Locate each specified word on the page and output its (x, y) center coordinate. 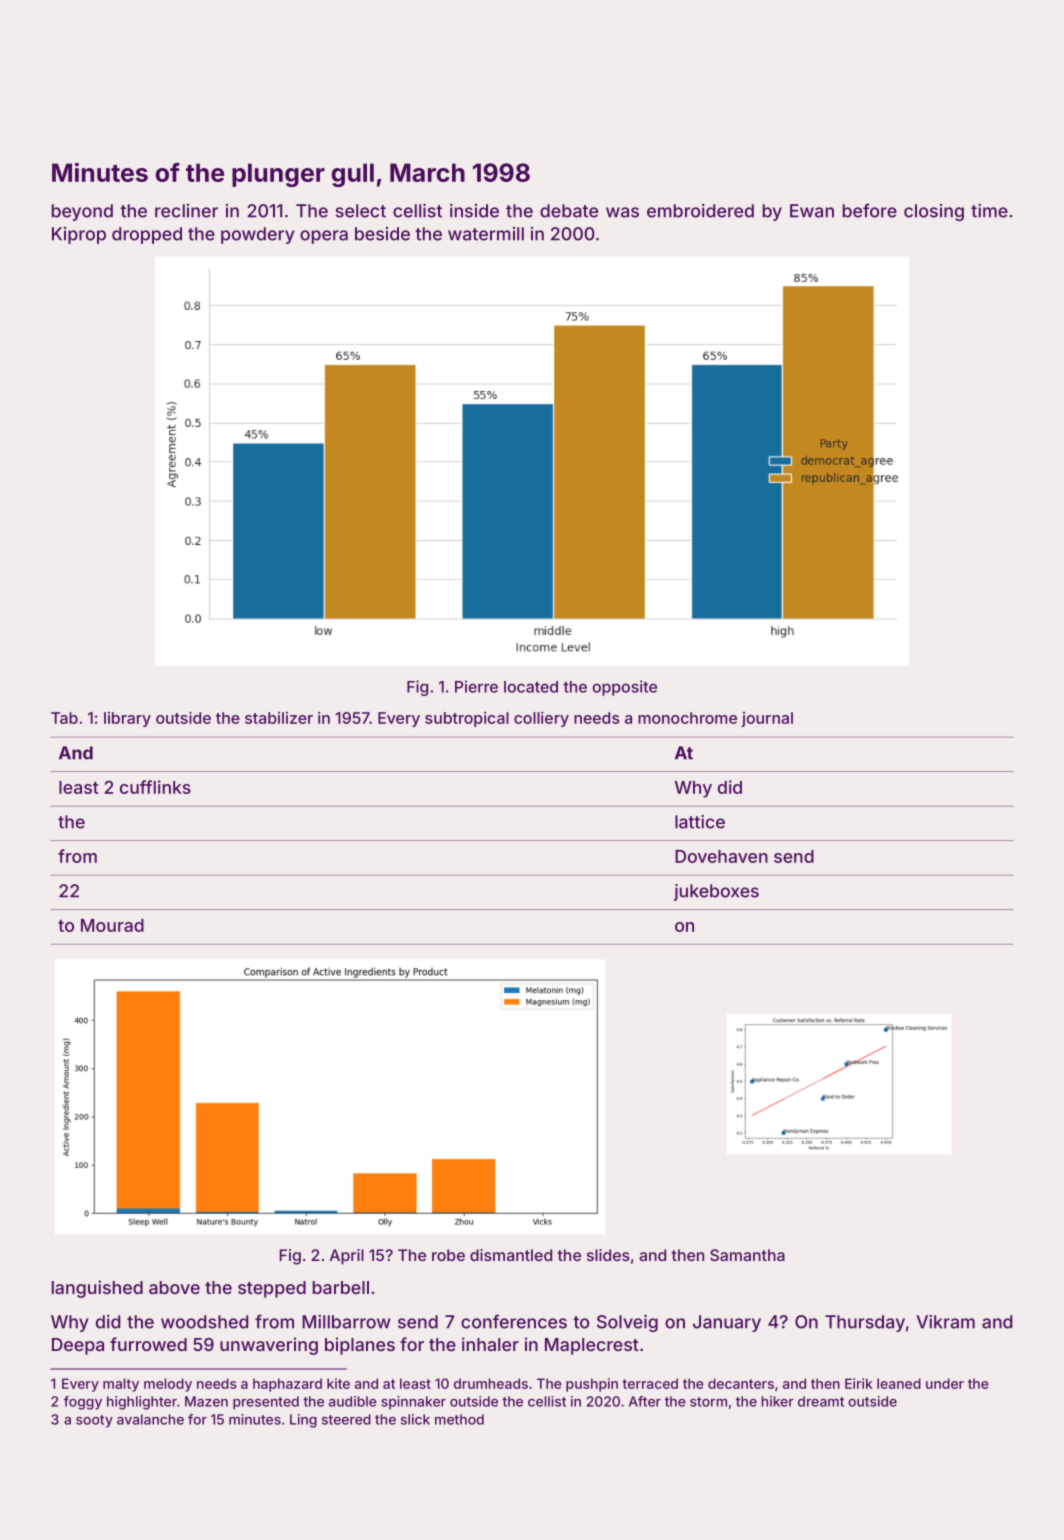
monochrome (687, 718)
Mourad (112, 925)
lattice (700, 822)
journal (767, 719)
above (174, 1287)
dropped (147, 235)
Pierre (476, 686)
